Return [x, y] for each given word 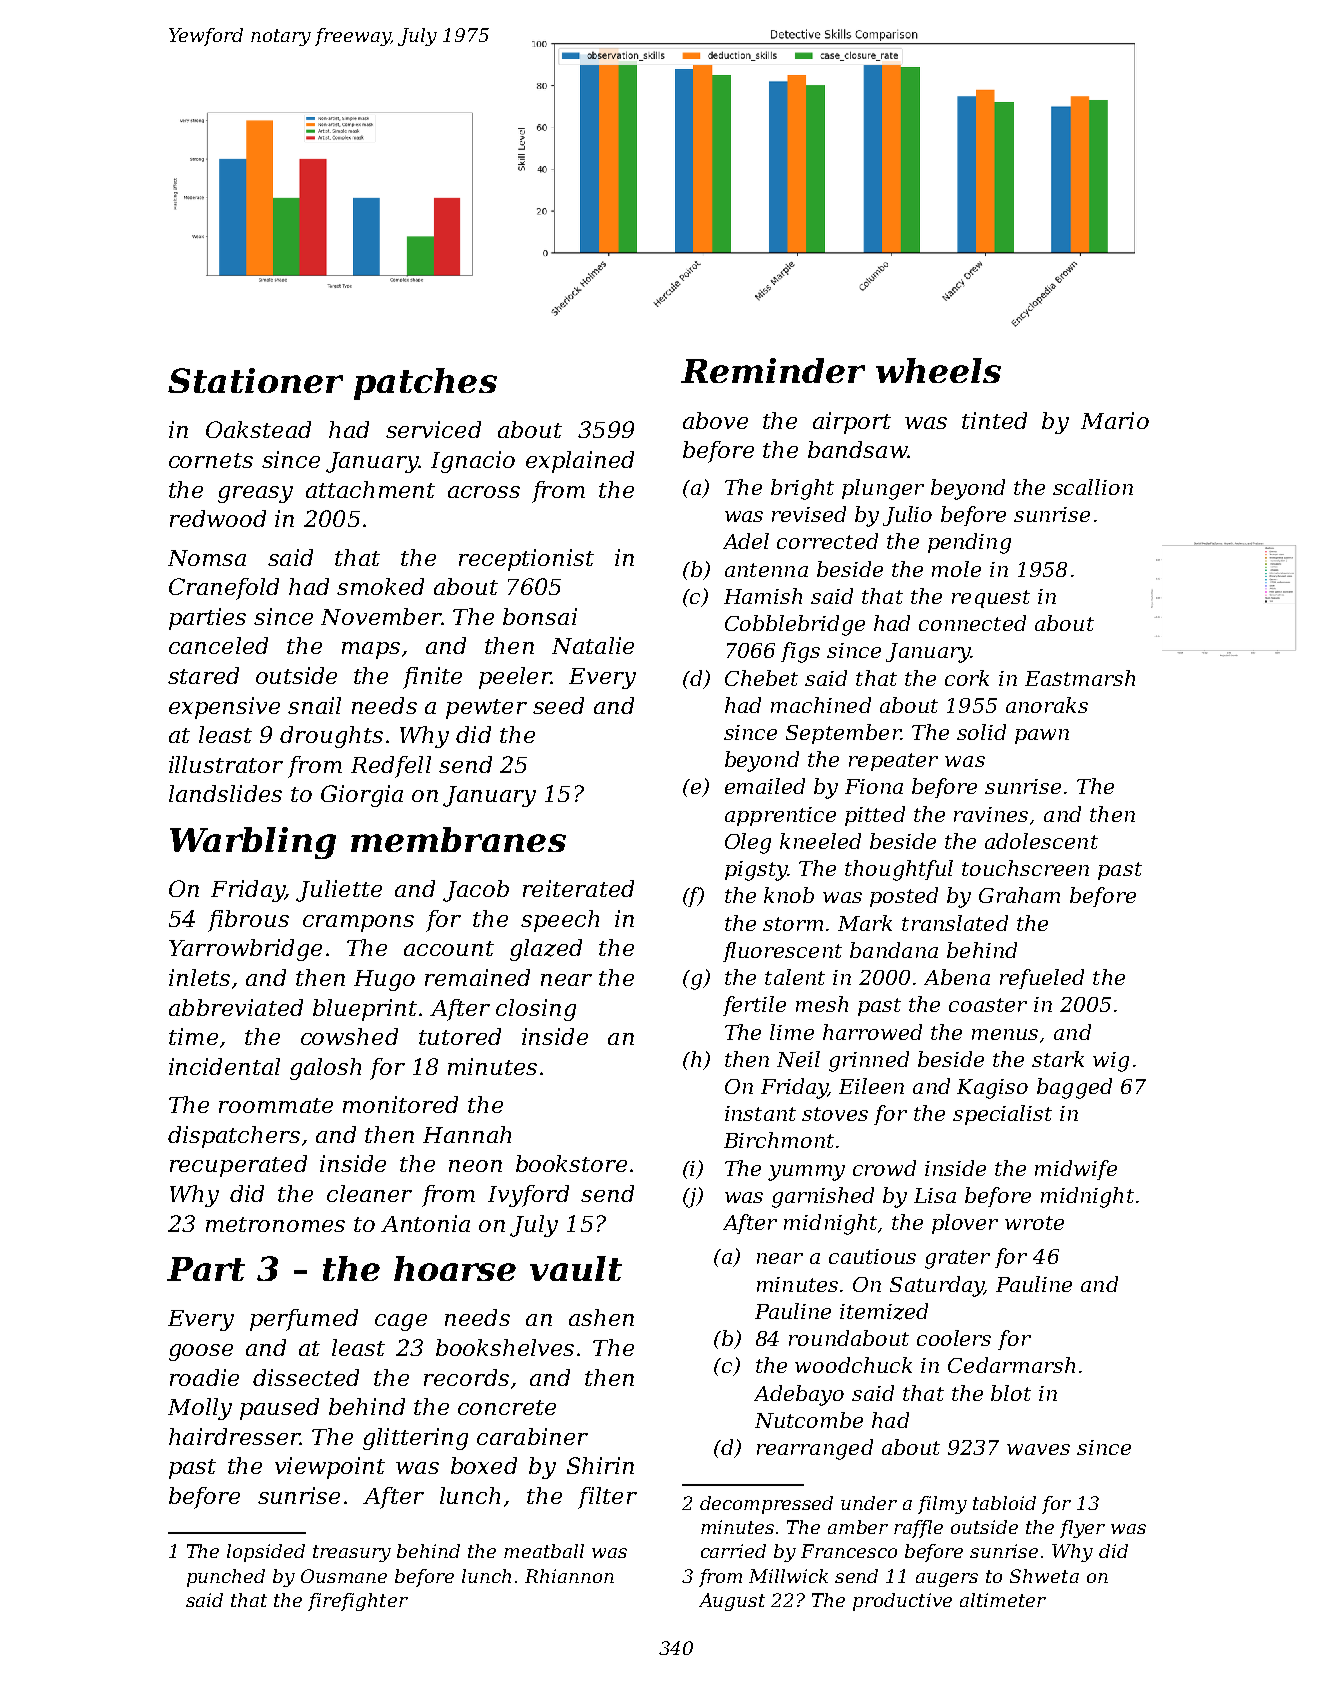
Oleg [748, 843]
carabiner [532, 1436]
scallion [1093, 487]
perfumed [304, 1320]
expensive [224, 708]
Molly [200, 1409]
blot [1011, 1393]
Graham [1019, 895]
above [715, 420]
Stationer [255, 380]
